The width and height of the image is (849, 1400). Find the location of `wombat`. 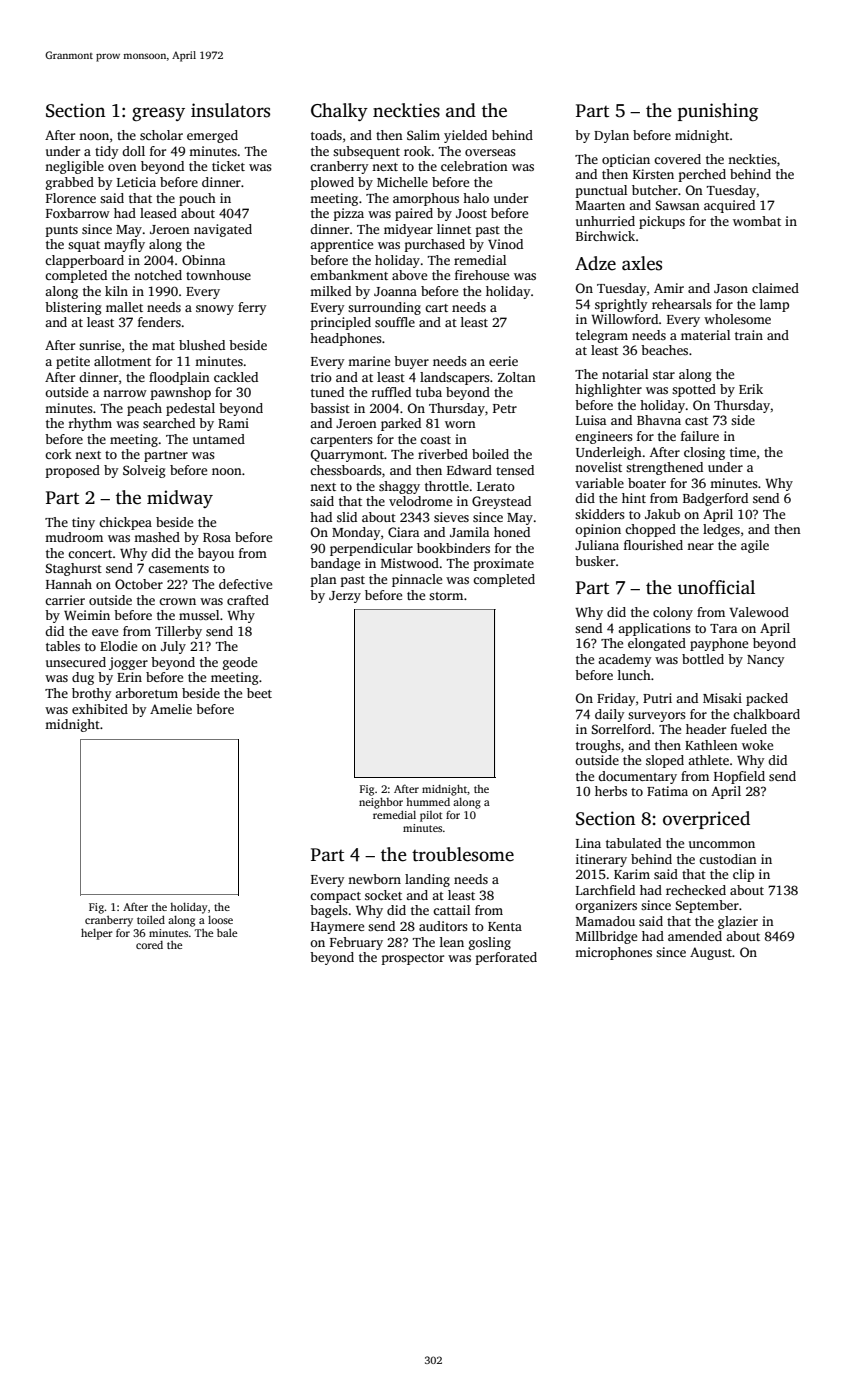

wombat is located at coordinates (757, 221).
